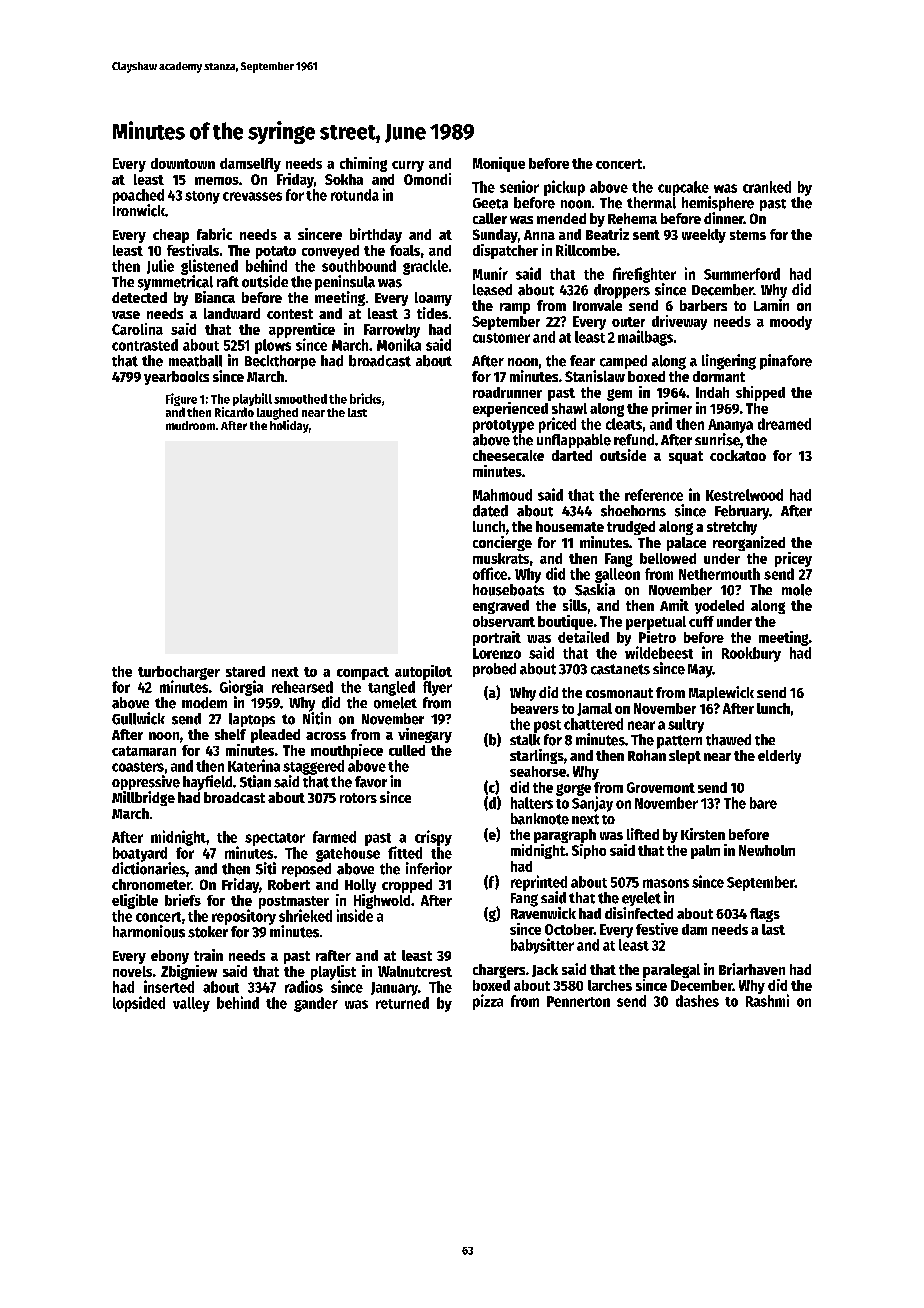  Describe the element at coordinates (661, 787) in the screenshot. I see `Grovemont` at that location.
